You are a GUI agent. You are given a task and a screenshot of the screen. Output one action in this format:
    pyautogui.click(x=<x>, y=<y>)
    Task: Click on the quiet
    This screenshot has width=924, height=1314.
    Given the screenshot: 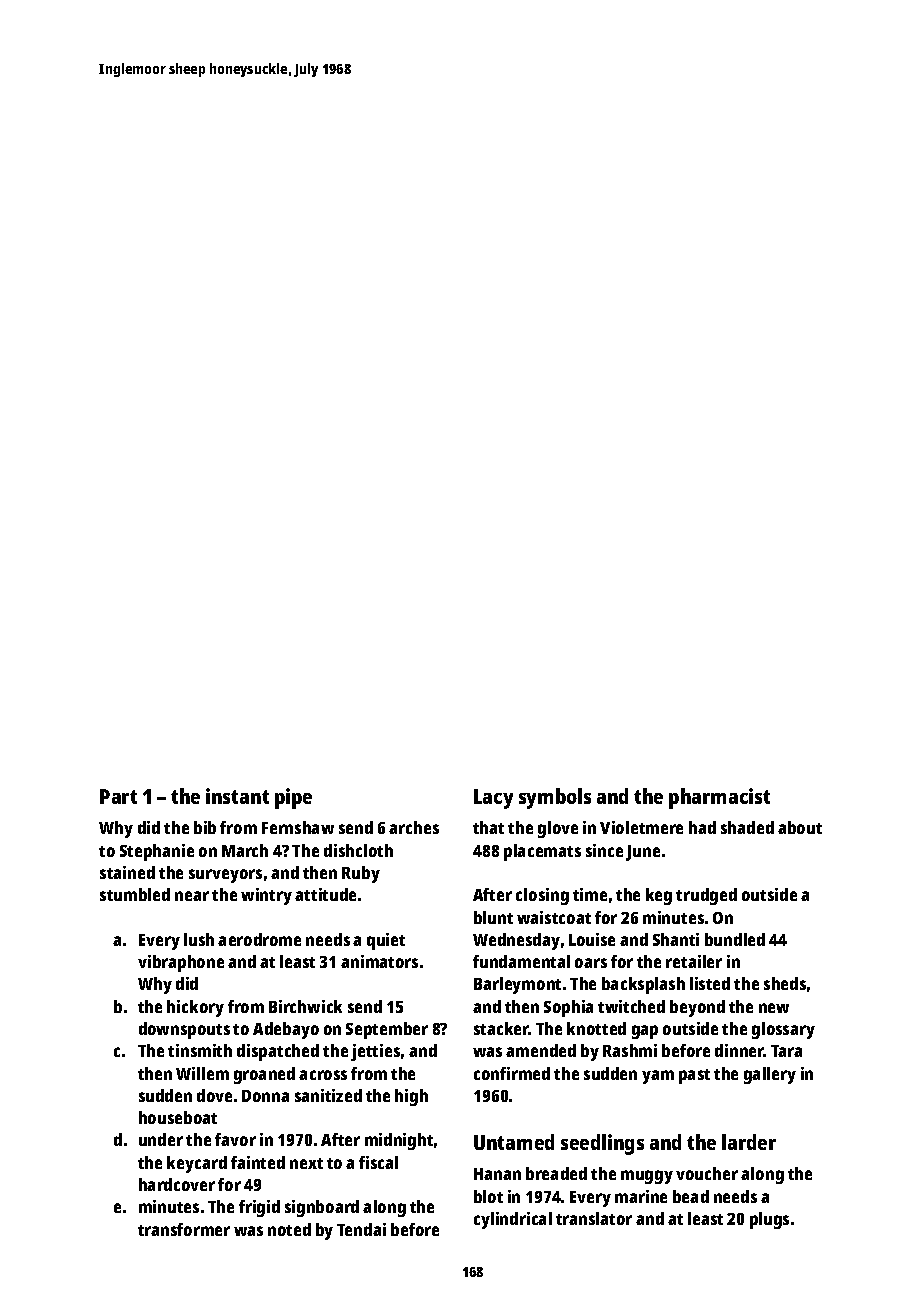 What is the action you would take?
    pyautogui.click(x=386, y=941)
